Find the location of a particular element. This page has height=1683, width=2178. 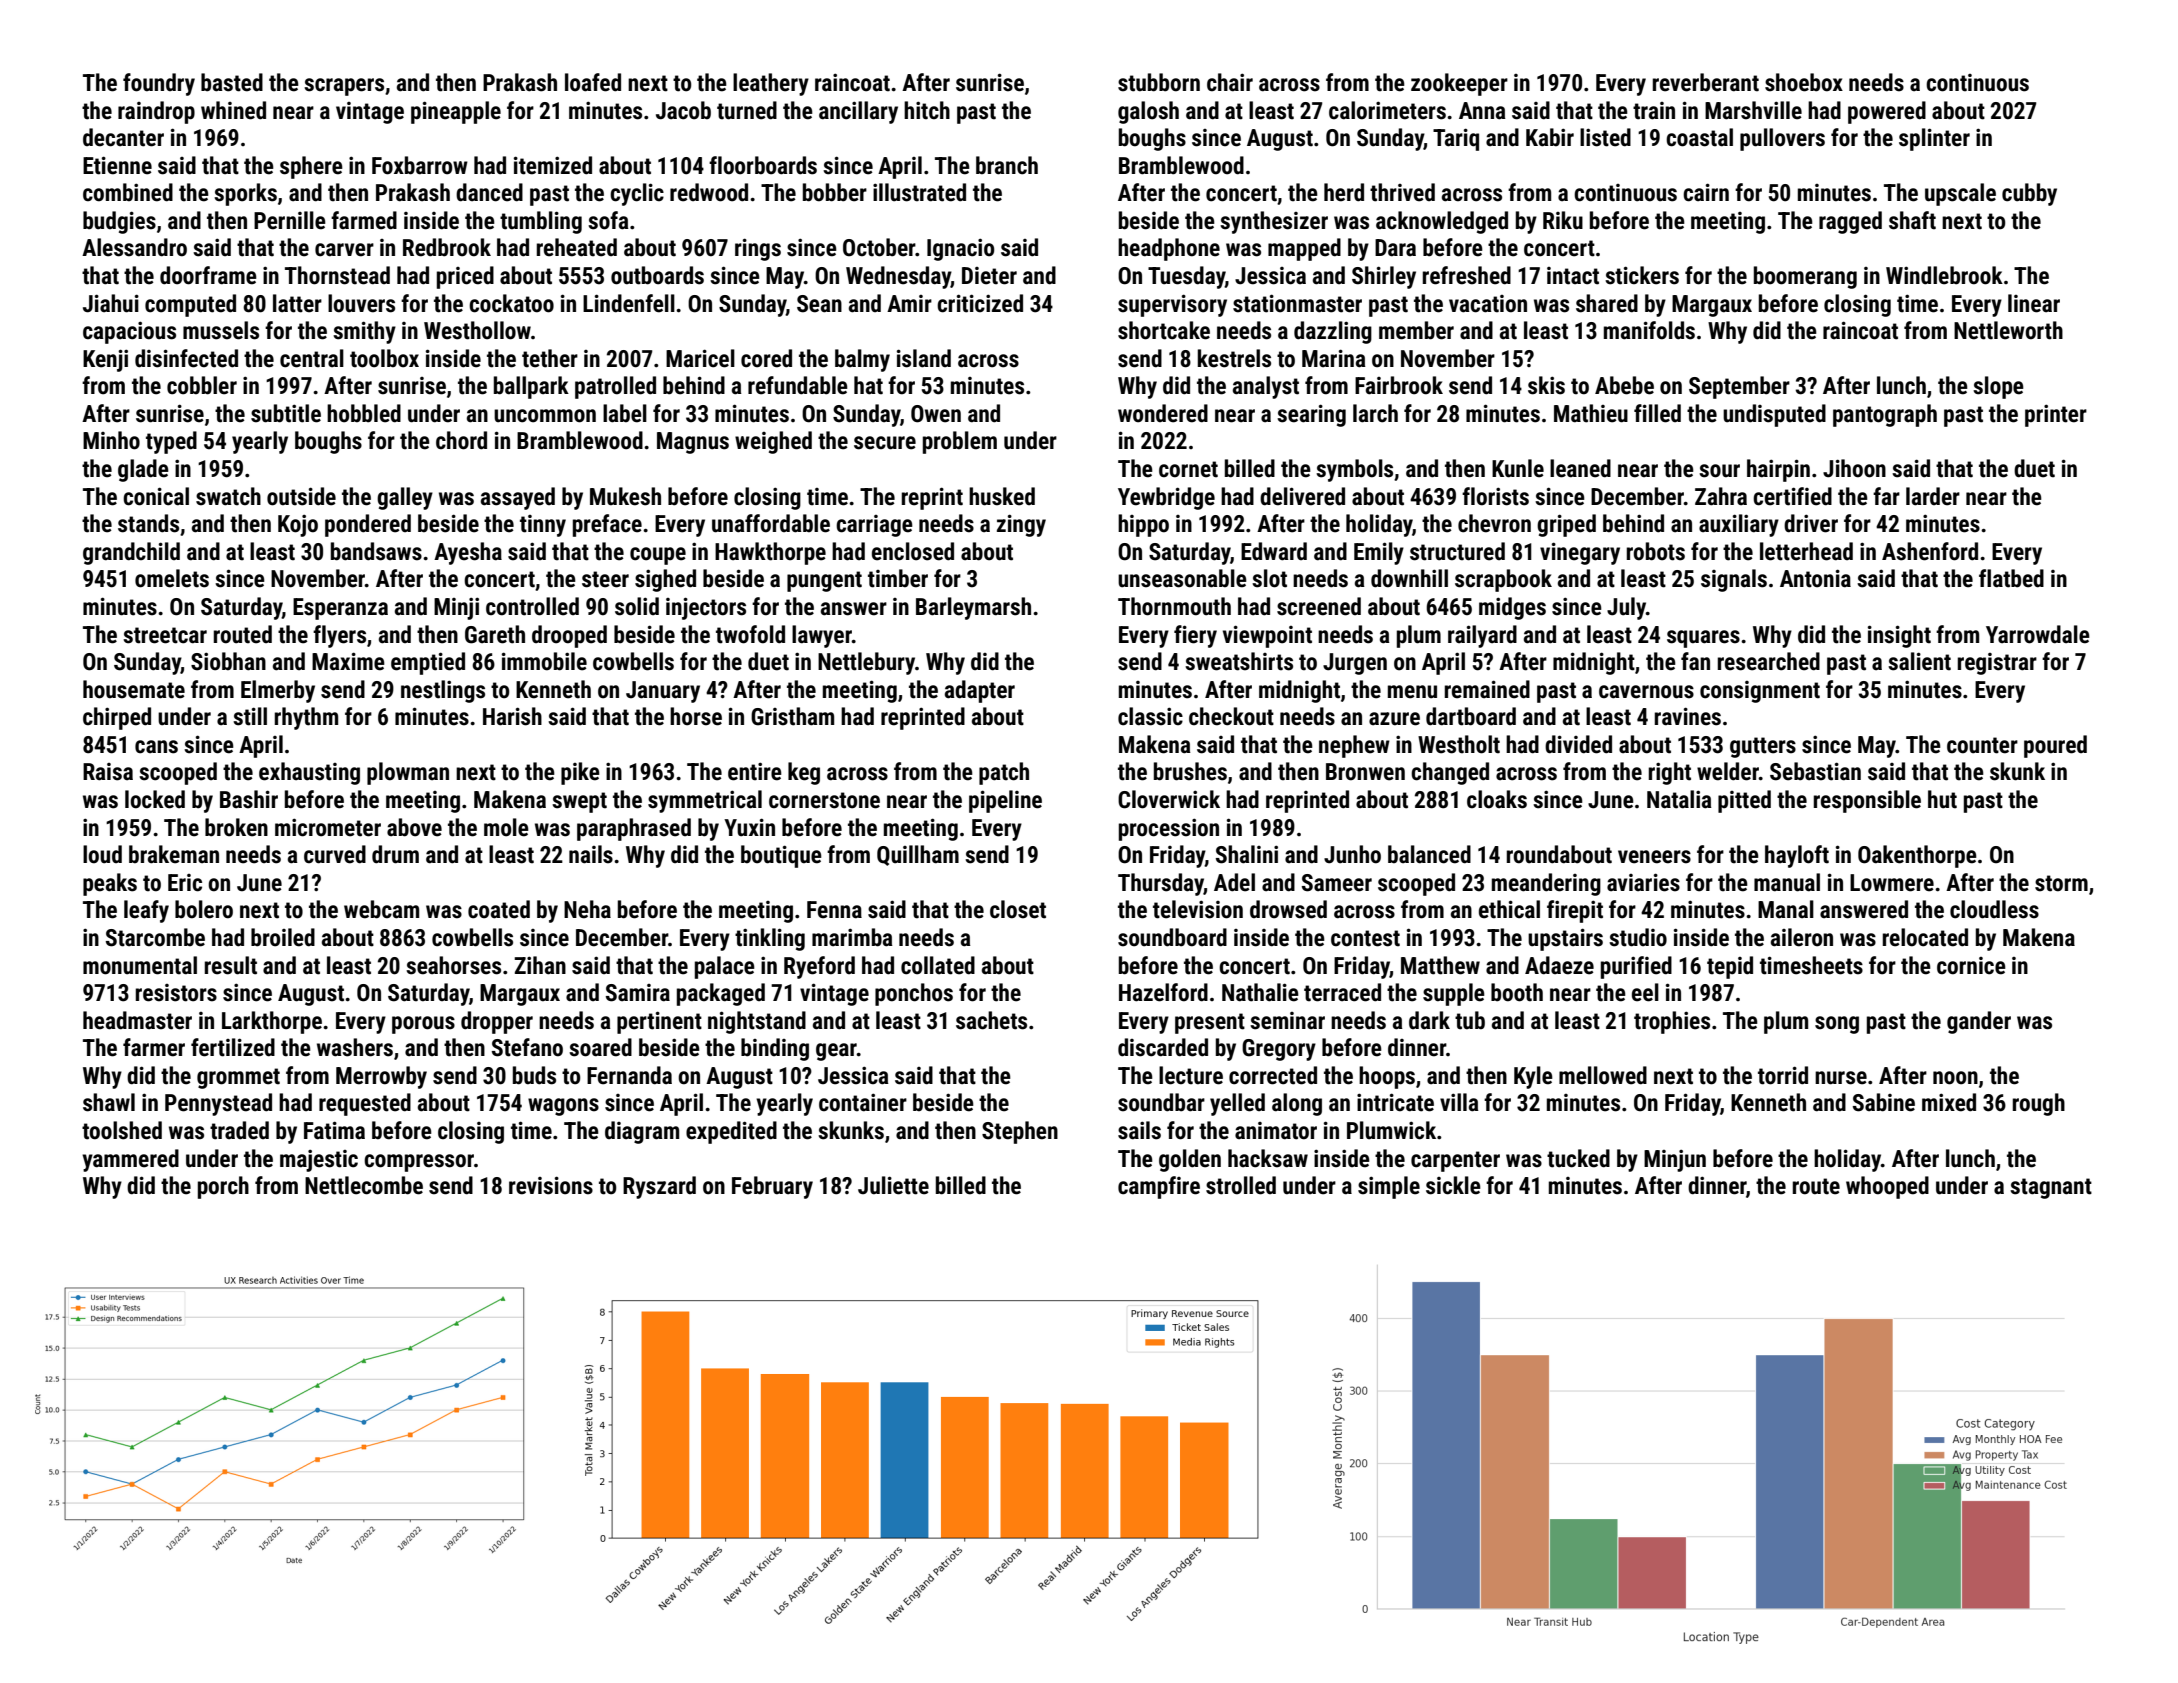

cubby is located at coordinates (2029, 194).
